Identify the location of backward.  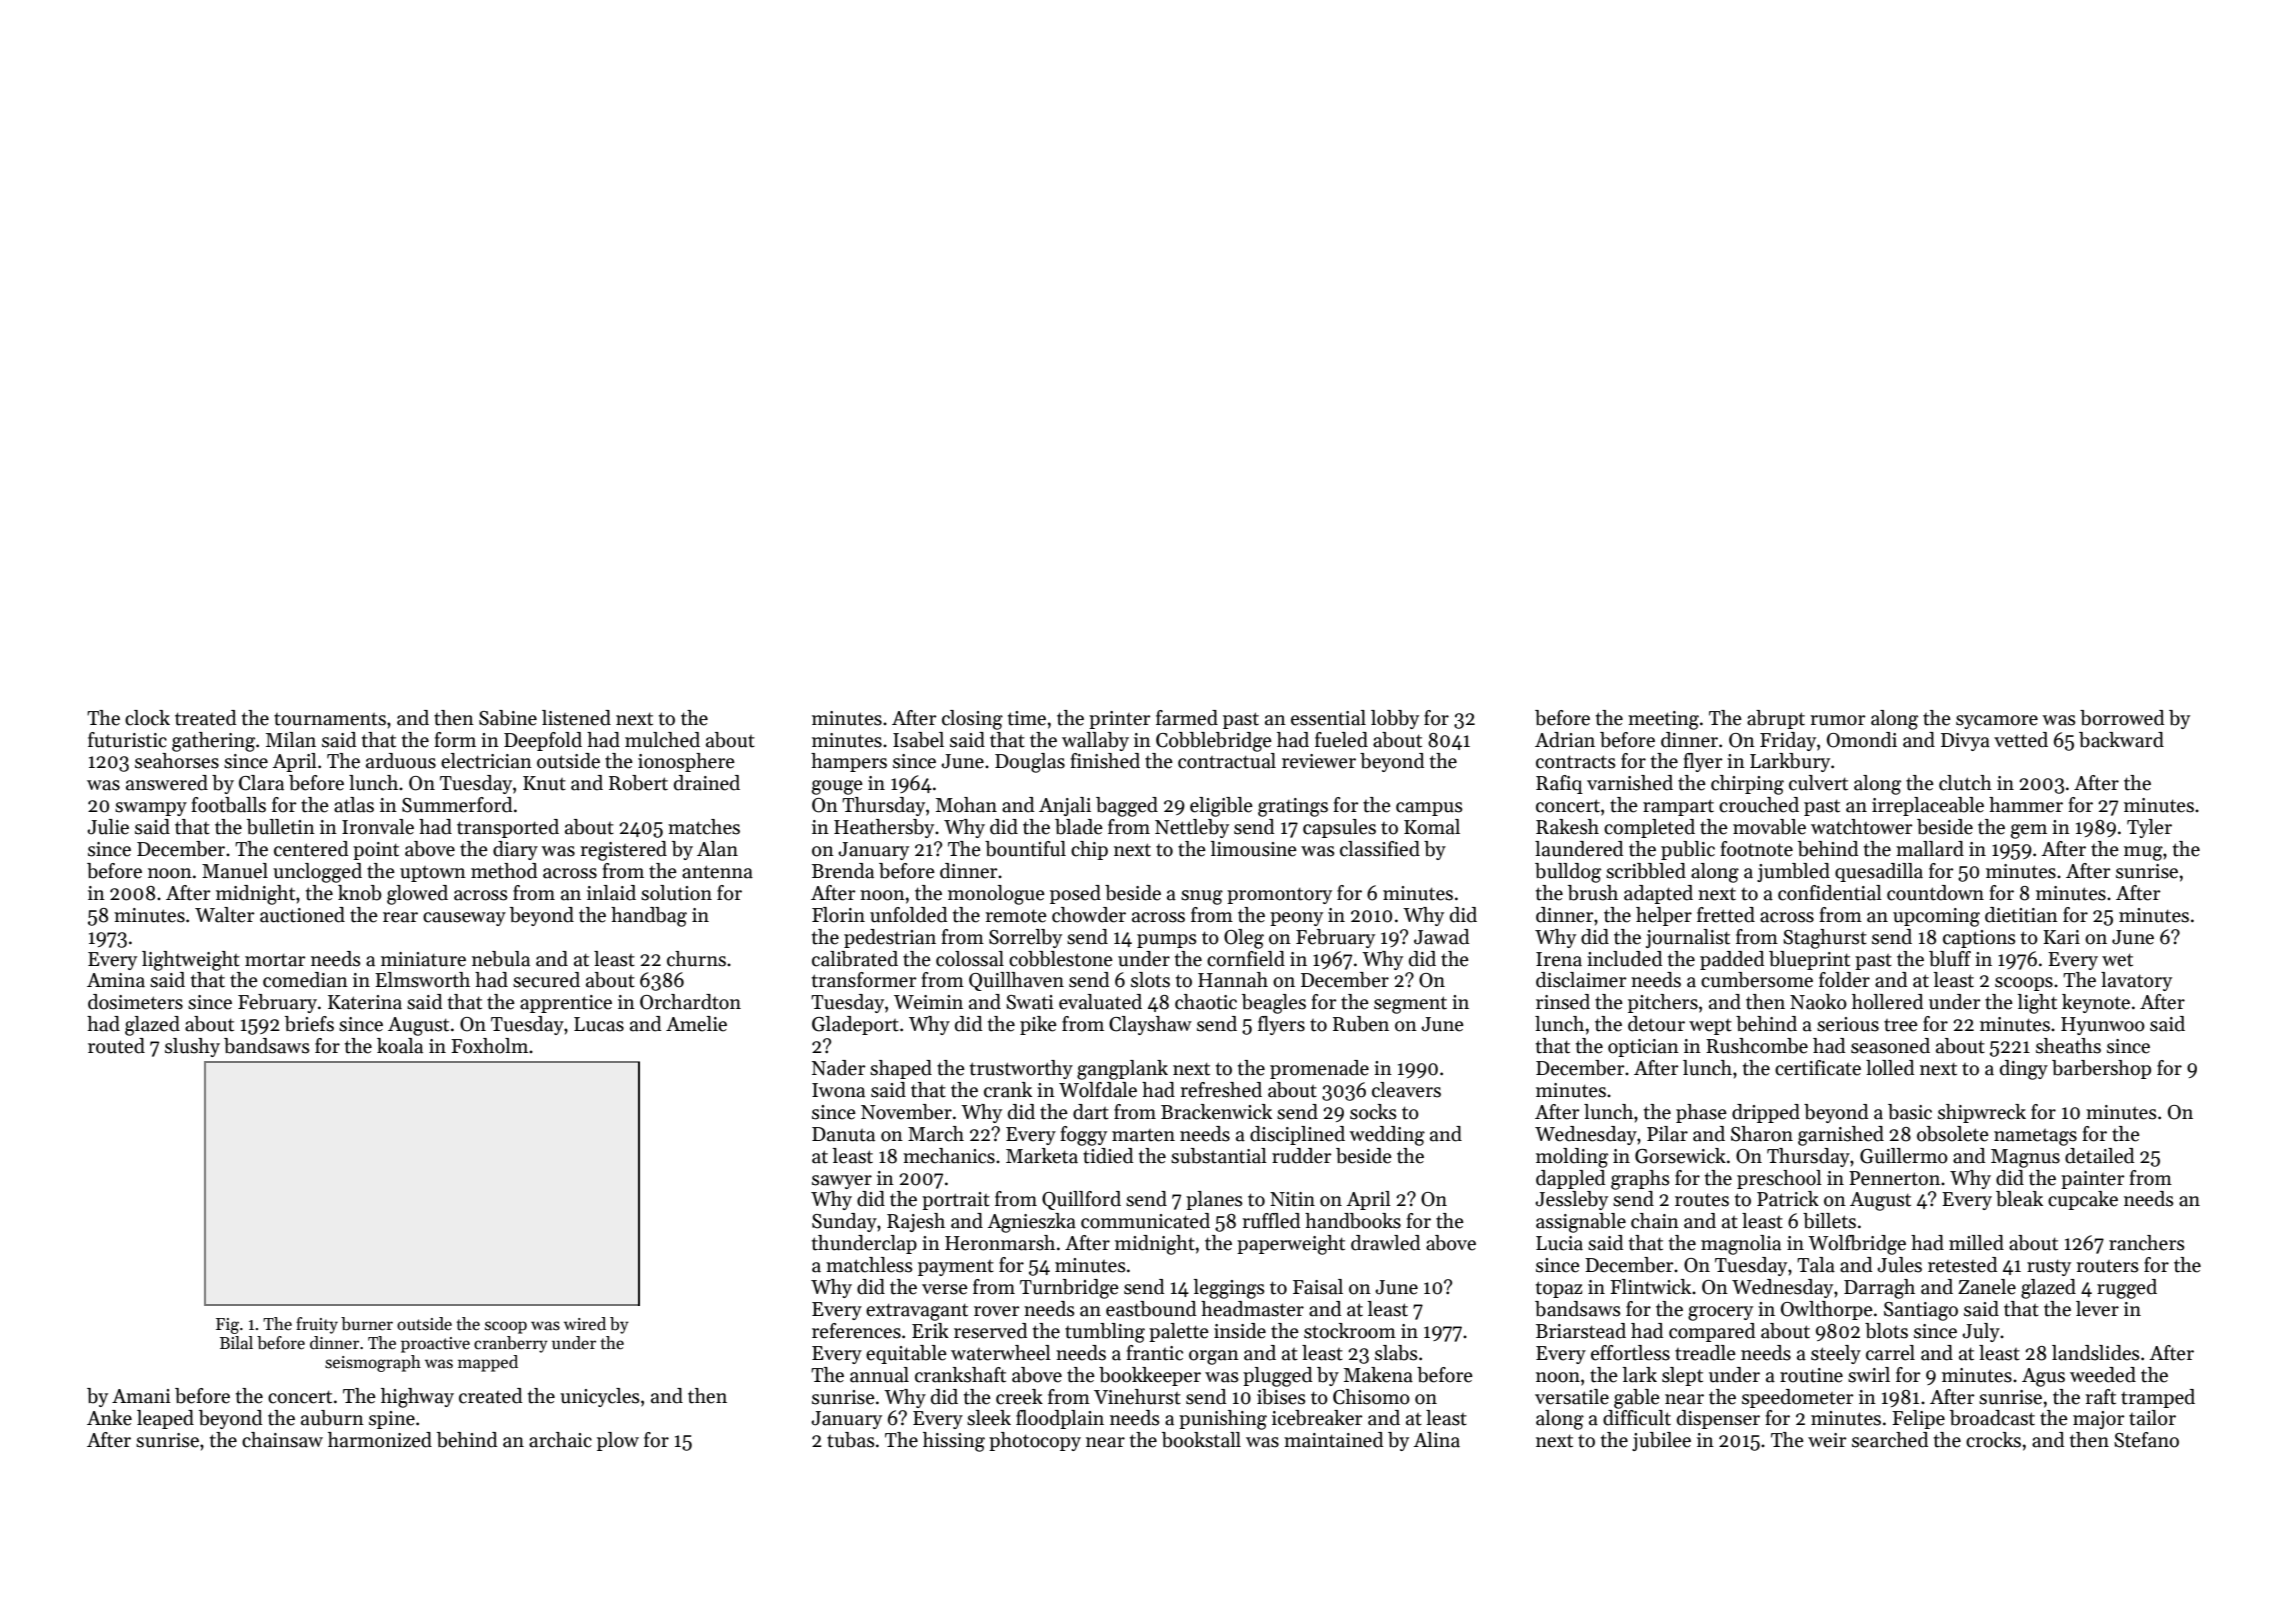
(2121, 740).
